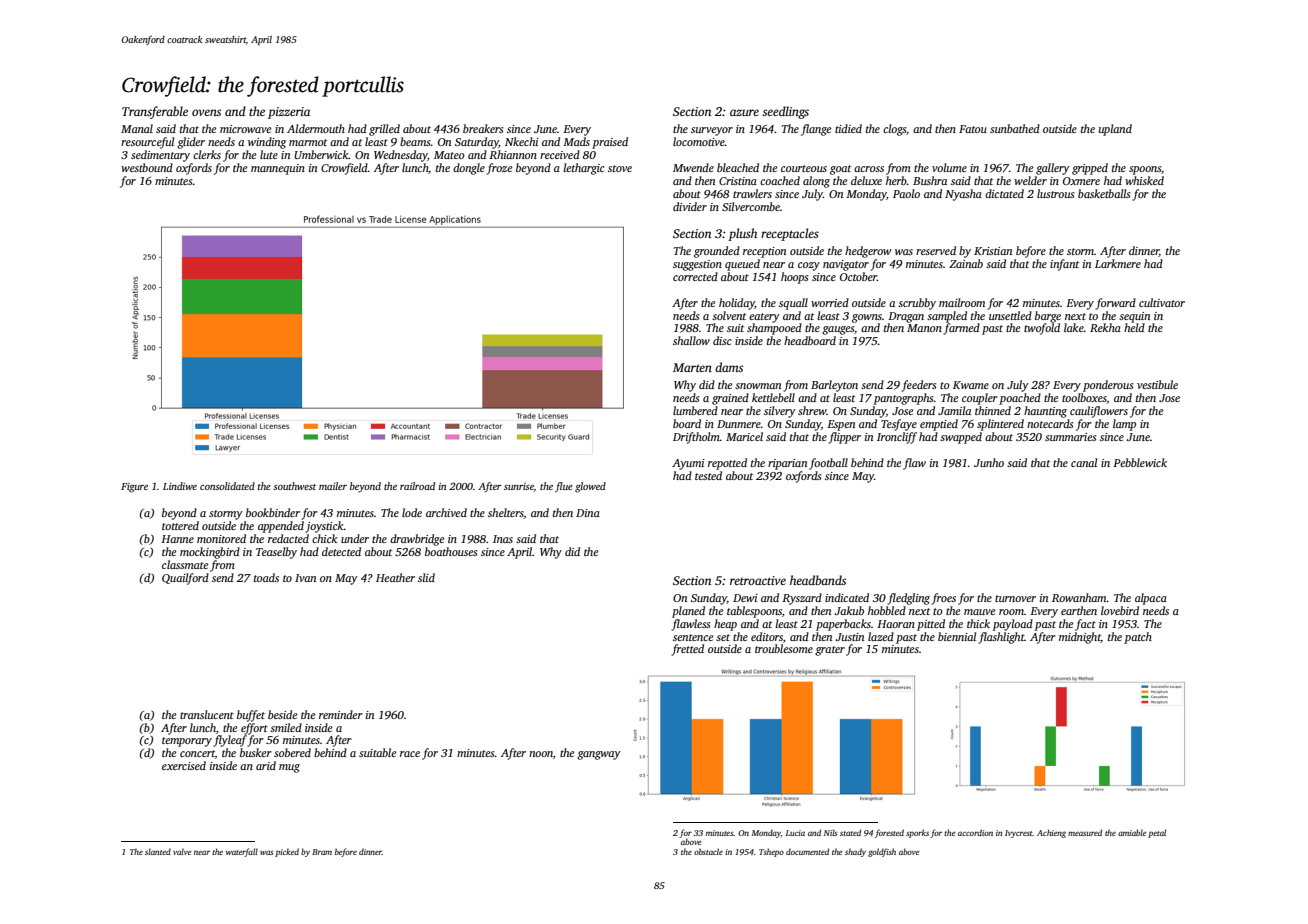  I want to click on solvent, so click(729, 315).
